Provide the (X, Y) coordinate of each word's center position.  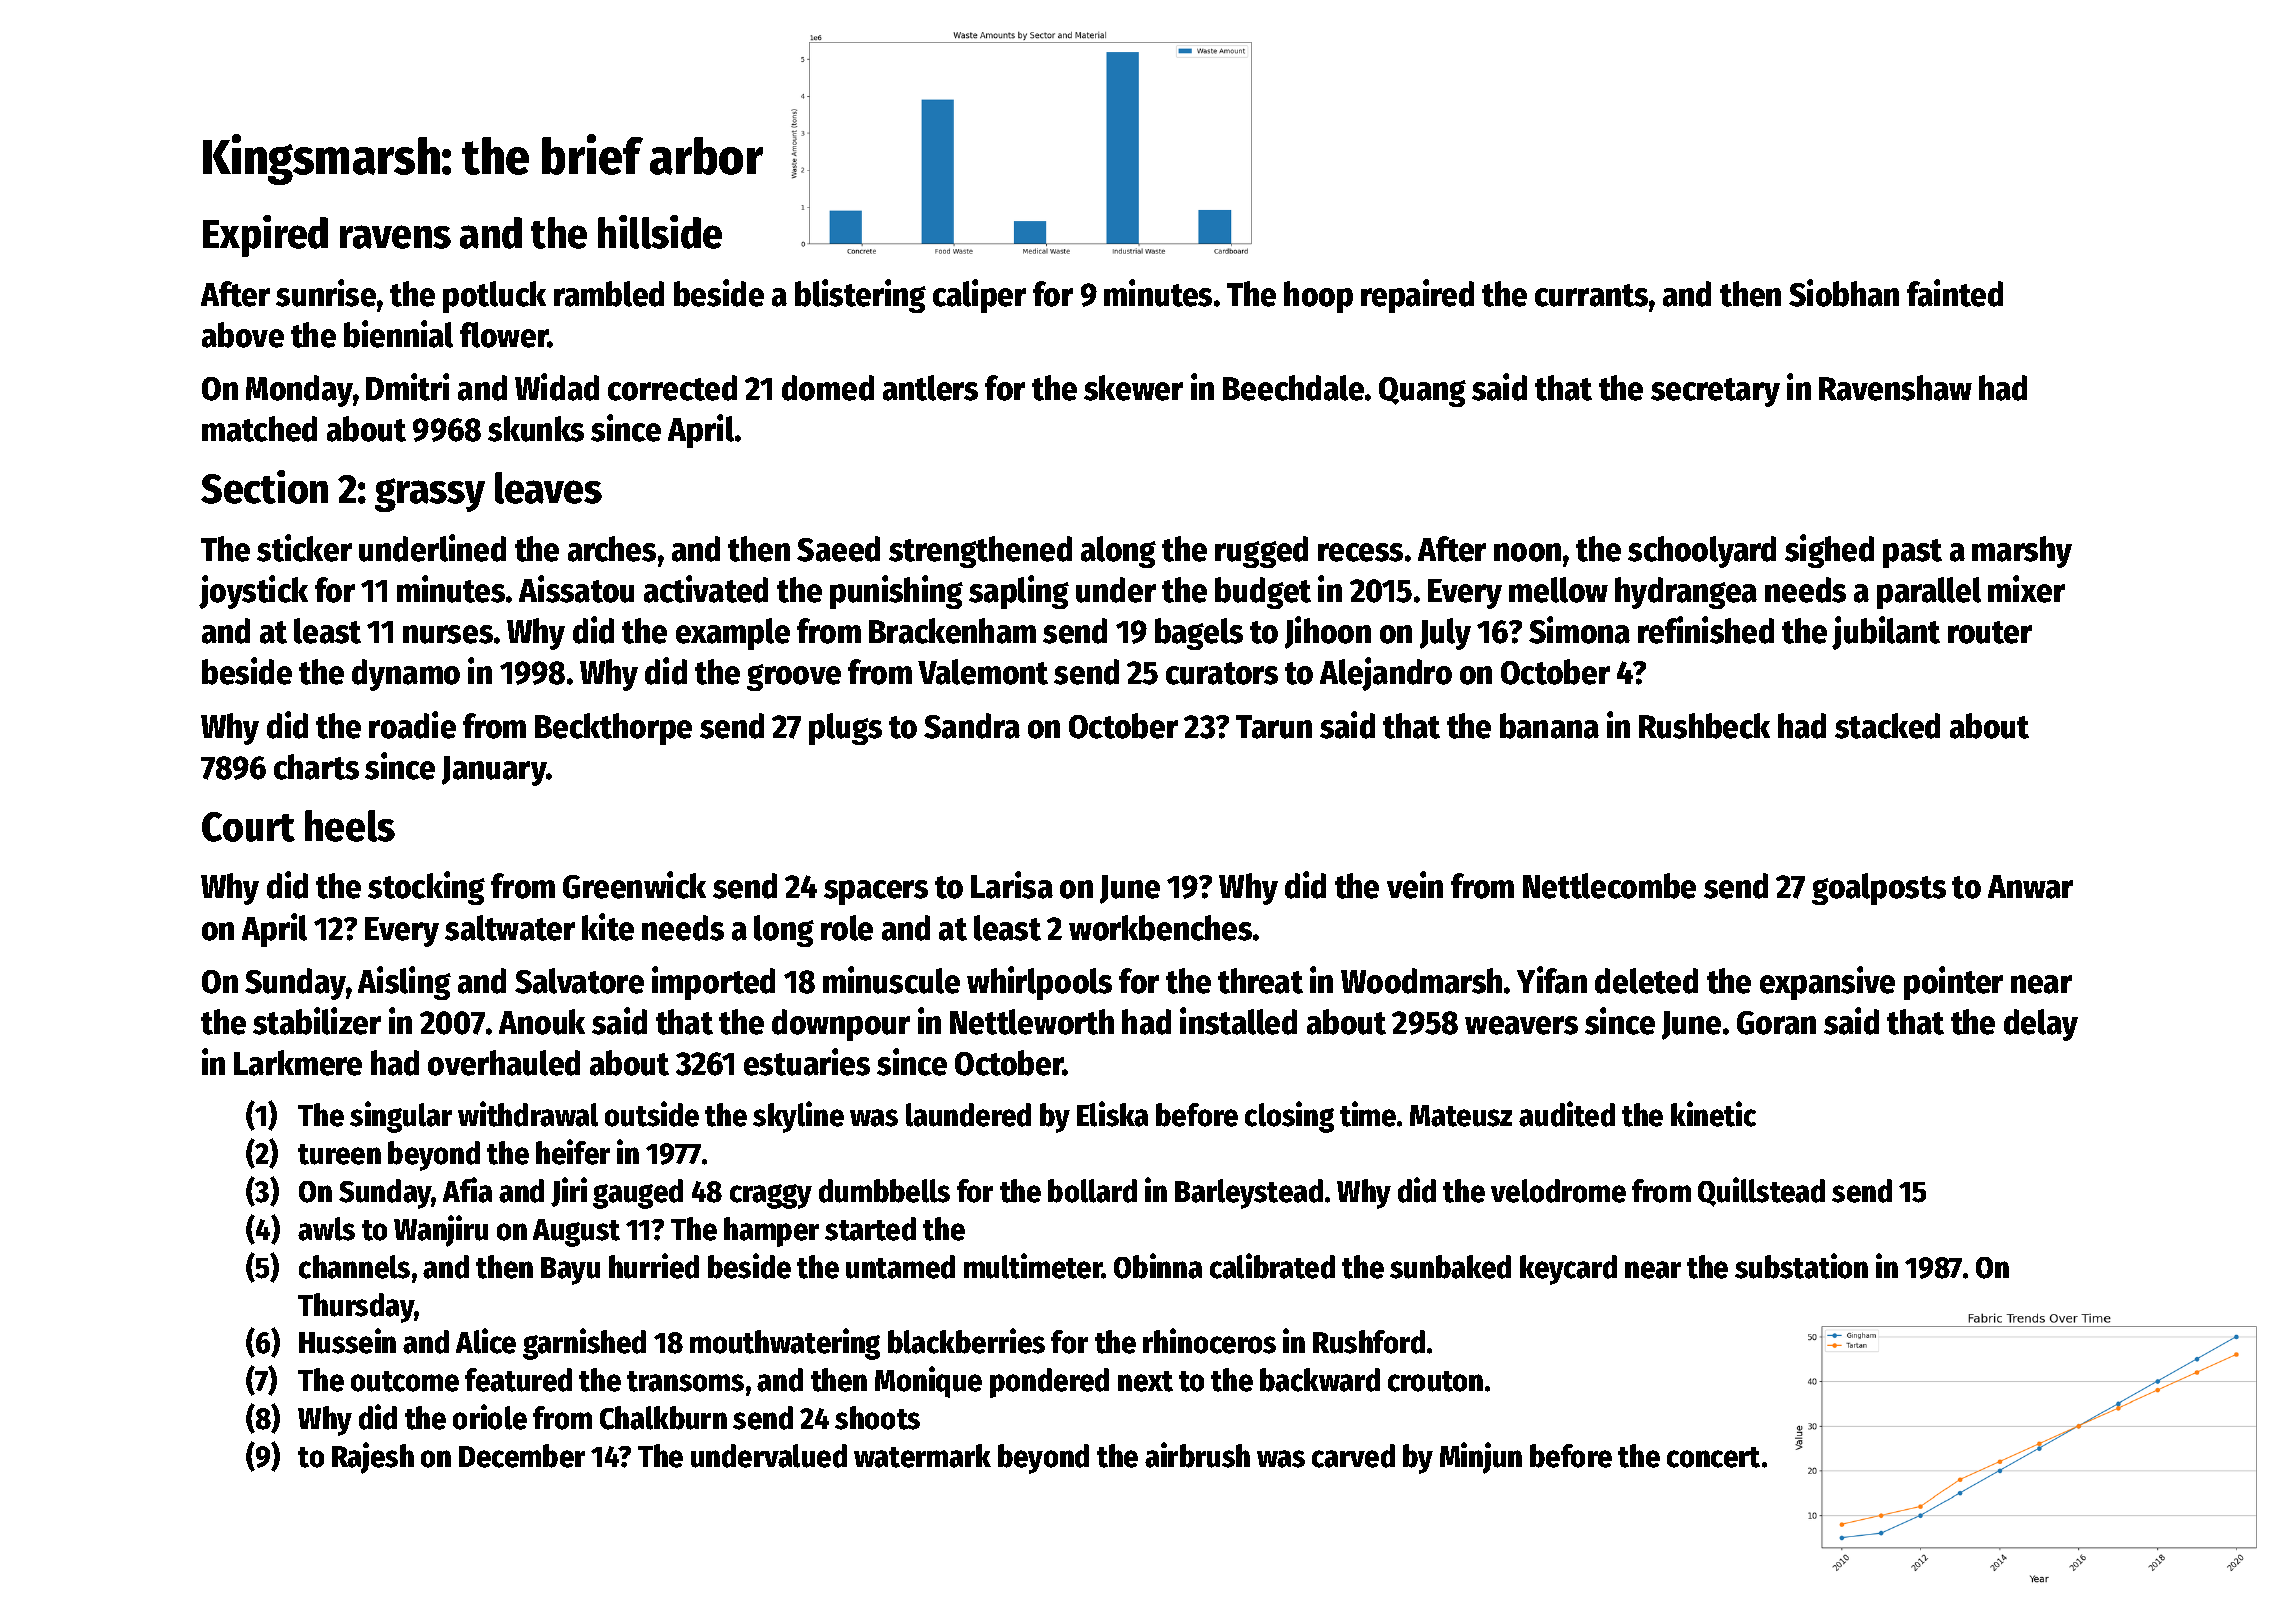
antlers (930, 388)
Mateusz (1461, 1116)
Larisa (1012, 885)
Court (248, 827)
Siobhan (1844, 293)
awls (326, 1229)
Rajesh (373, 1458)
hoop (1318, 297)
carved (1353, 1456)
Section (264, 487)
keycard (1568, 1270)
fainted (1955, 293)
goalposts (1879, 889)
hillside (660, 232)
